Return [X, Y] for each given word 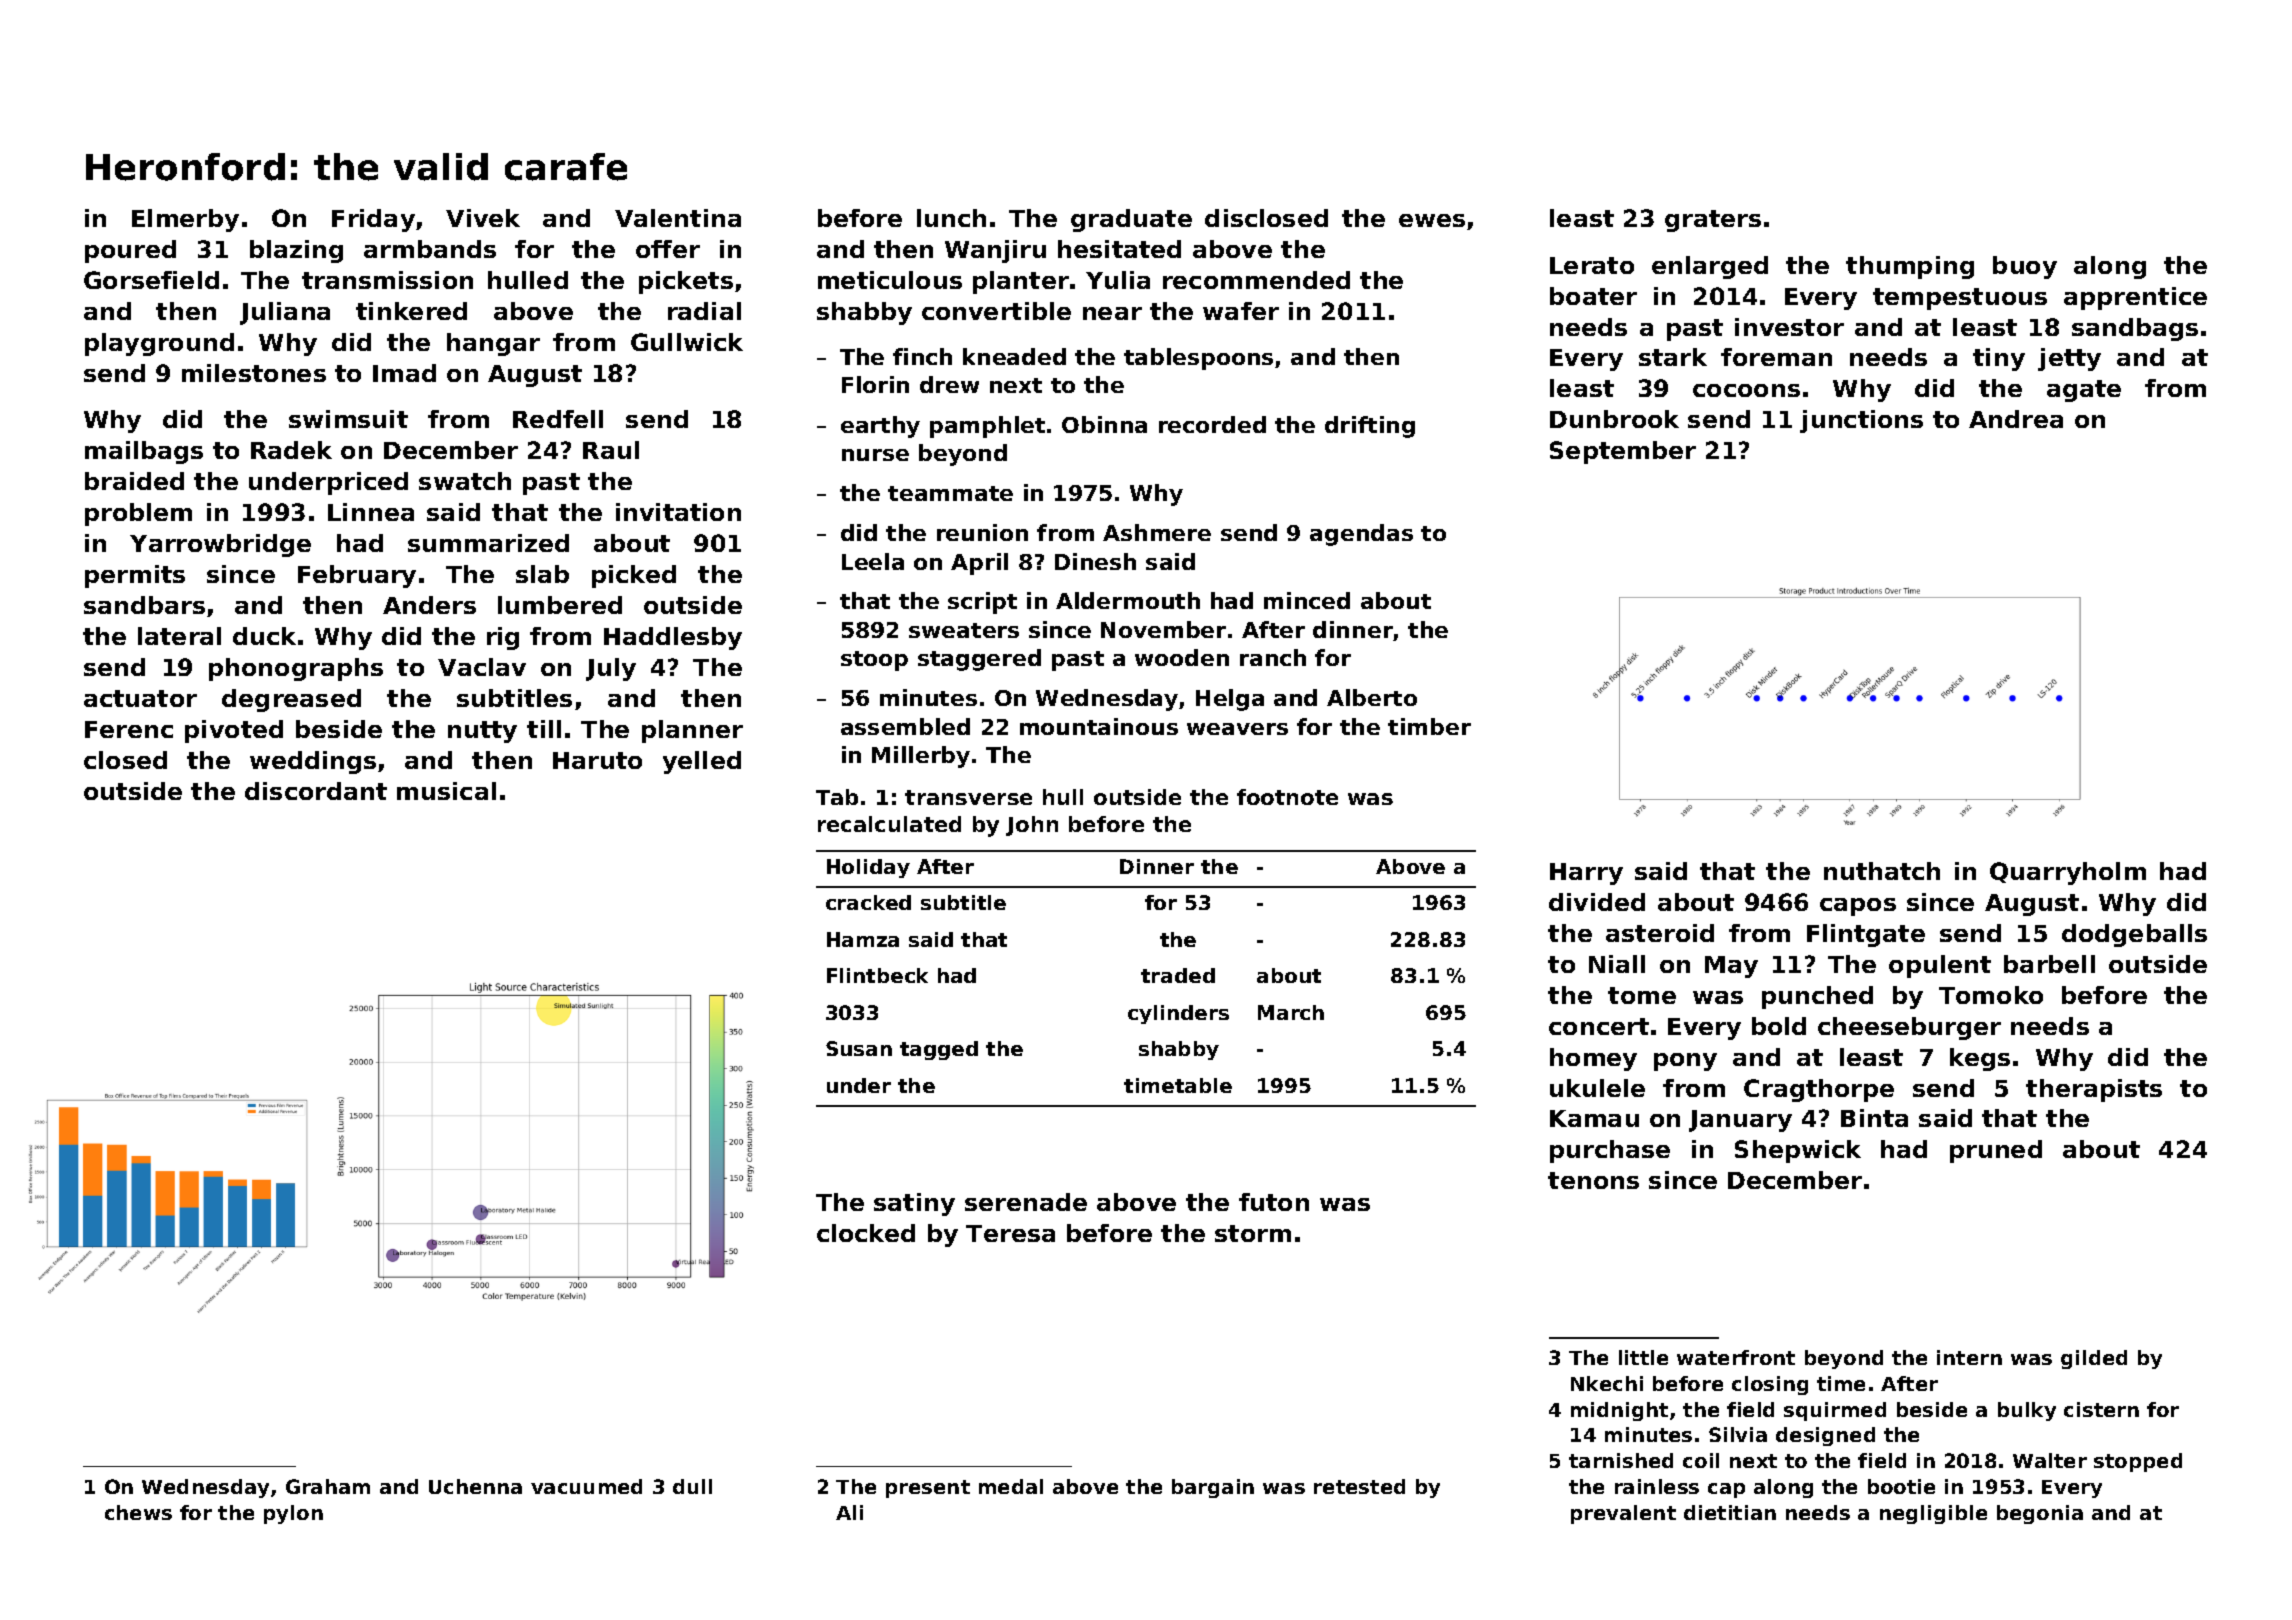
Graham [328, 1486]
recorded [1212, 424]
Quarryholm [2068, 873]
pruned [1996, 1151]
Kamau [1594, 1118]
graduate [1131, 220]
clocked [866, 1233]
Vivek [483, 218]
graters [1713, 221]
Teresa [1010, 1233]
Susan [859, 1048]
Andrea [2016, 419]
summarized [488, 543]
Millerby [921, 757]
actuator [140, 698]
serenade [1026, 1202]
